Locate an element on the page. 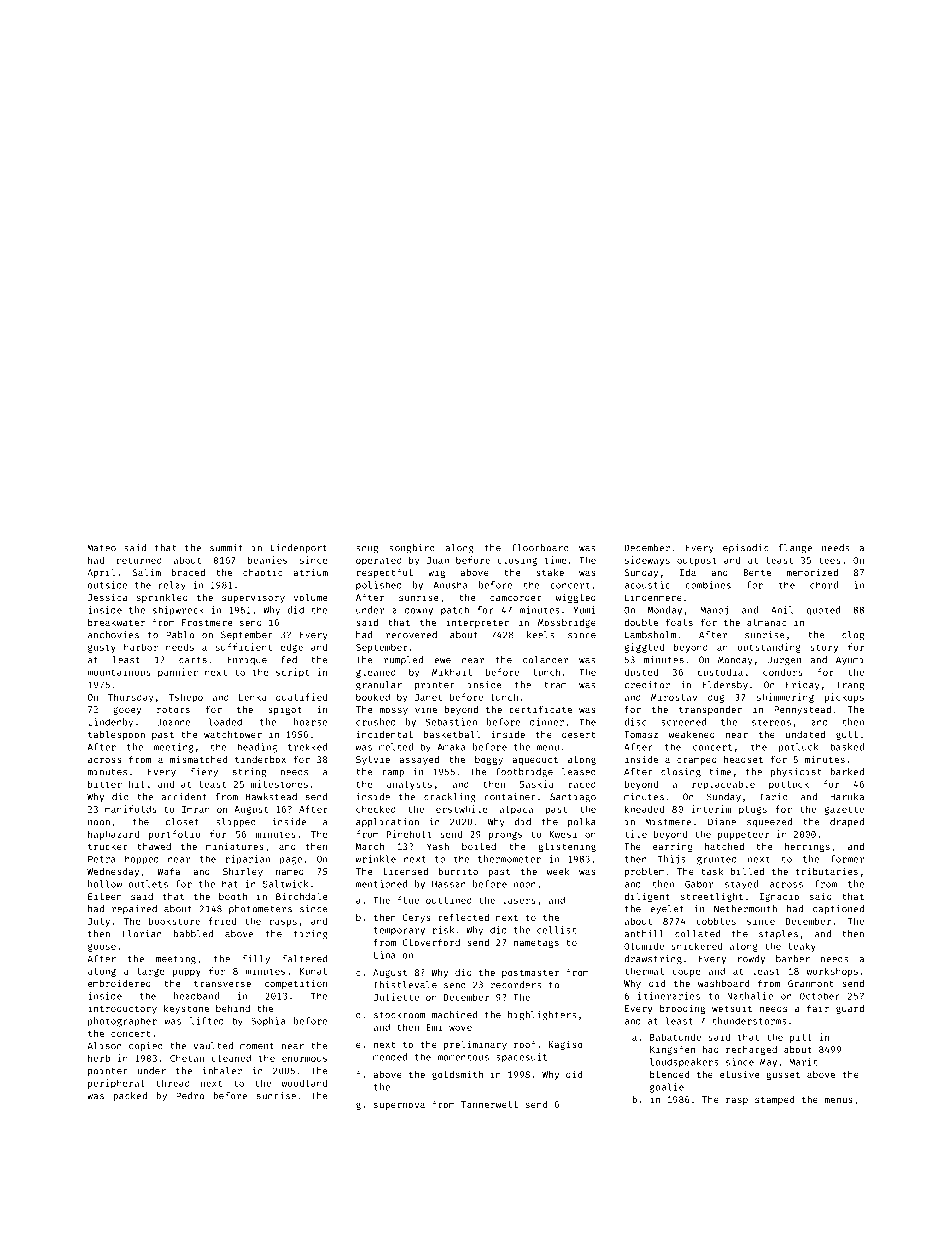 The width and height of the document is (952, 1233). problem is located at coordinates (645, 872).
